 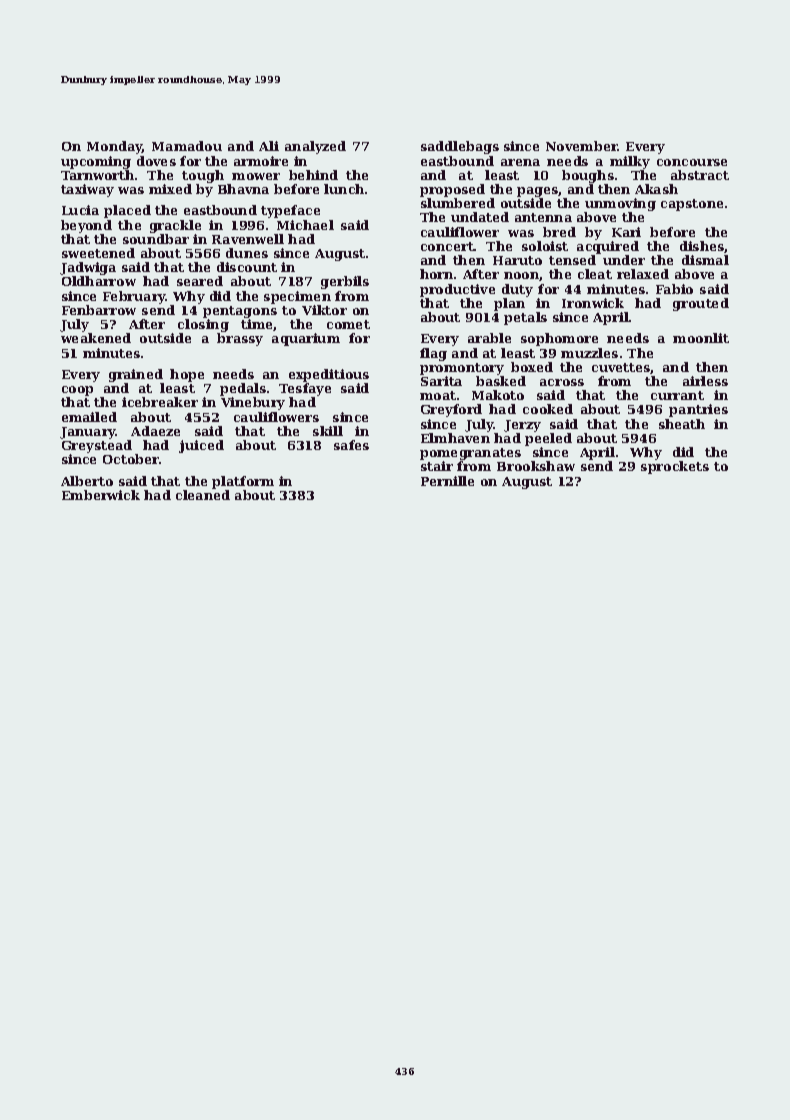 What do you see at coordinates (460, 147) in the screenshot?
I see `saddlebags` at bounding box center [460, 147].
